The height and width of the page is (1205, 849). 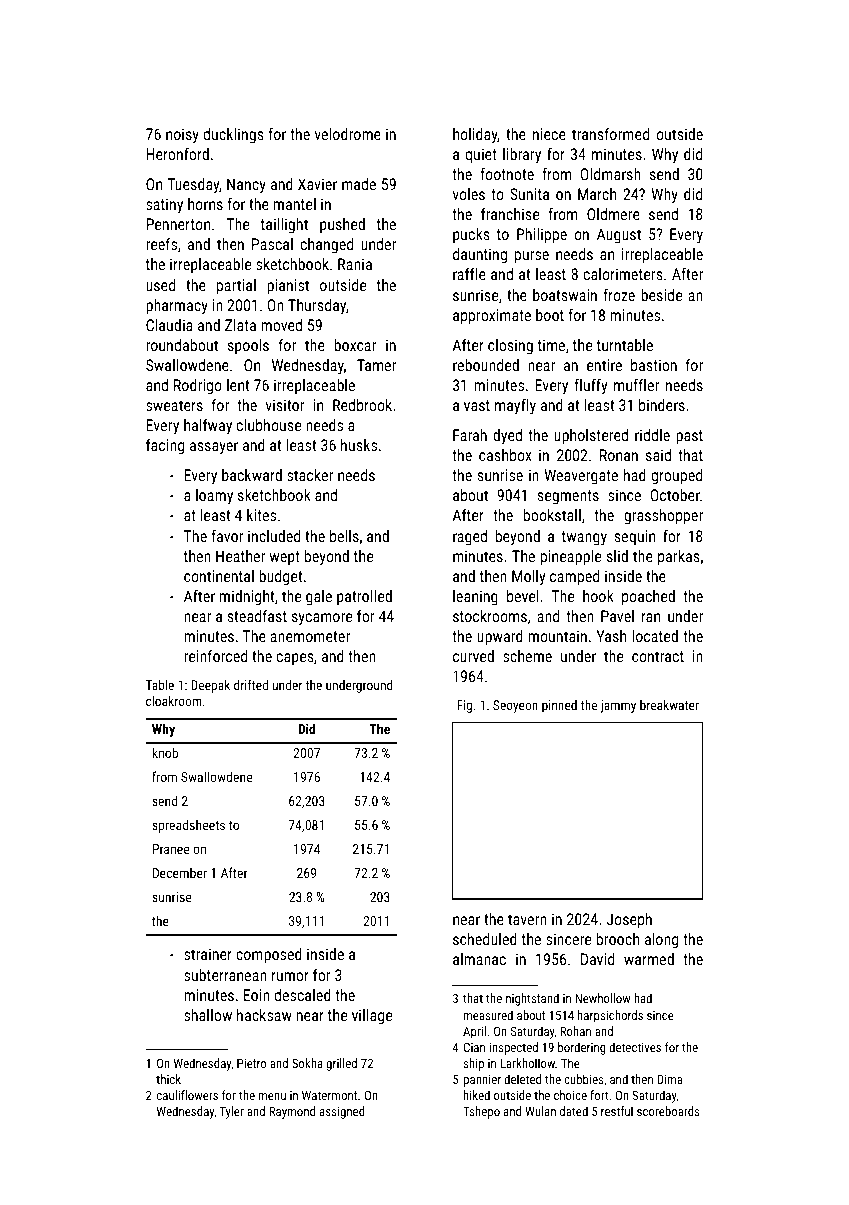 I want to click on holiday, so click(x=475, y=136).
